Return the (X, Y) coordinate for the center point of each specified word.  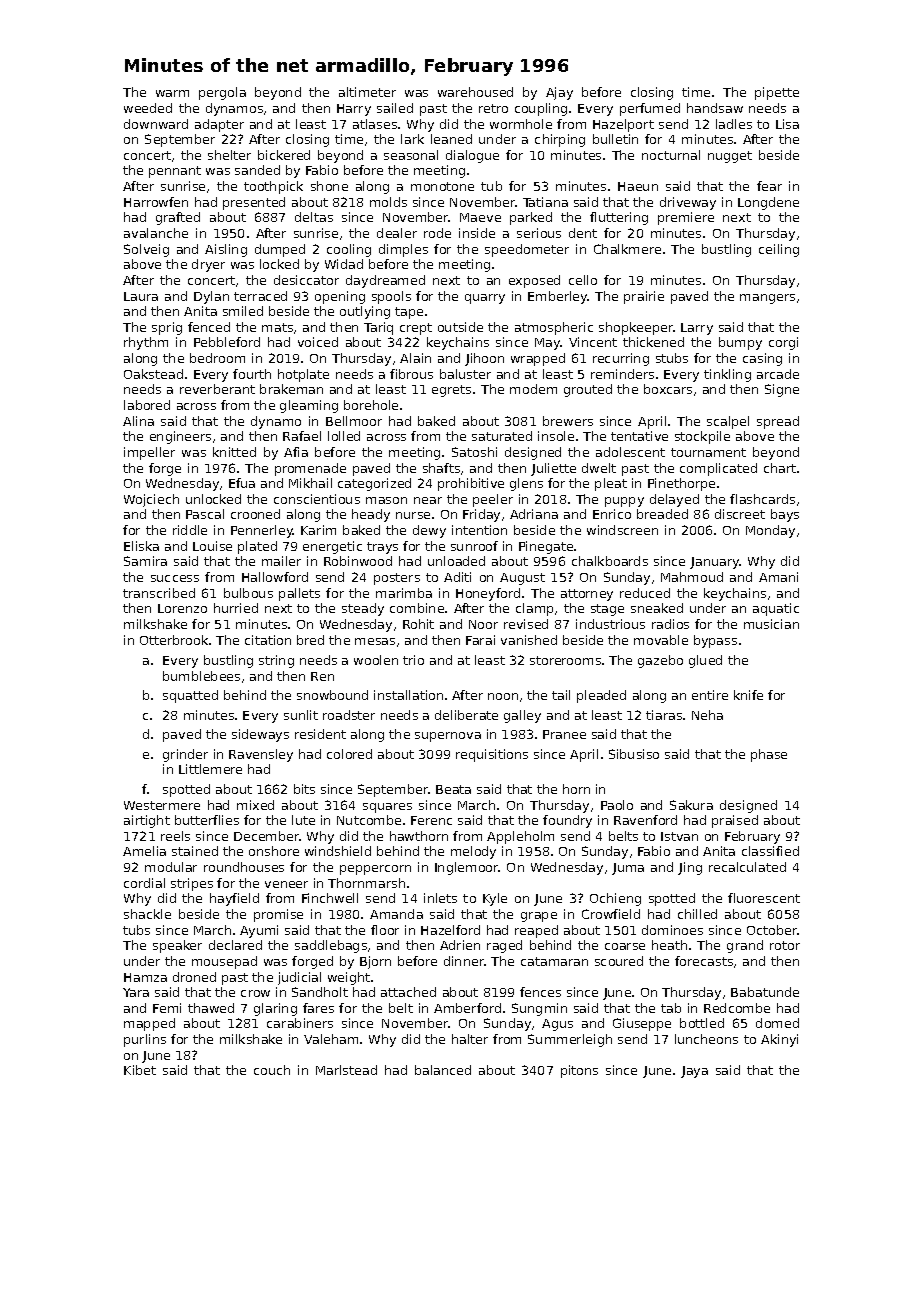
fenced (209, 327)
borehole (371, 405)
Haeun (638, 186)
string (276, 661)
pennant (175, 172)
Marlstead (346, 1070)
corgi (783, 343)
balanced (443, 1070)
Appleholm (520, 837)
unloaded (456, 561)
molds (388, 202)
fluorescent (764, 898)
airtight (147, 821)
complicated (718, 469)
